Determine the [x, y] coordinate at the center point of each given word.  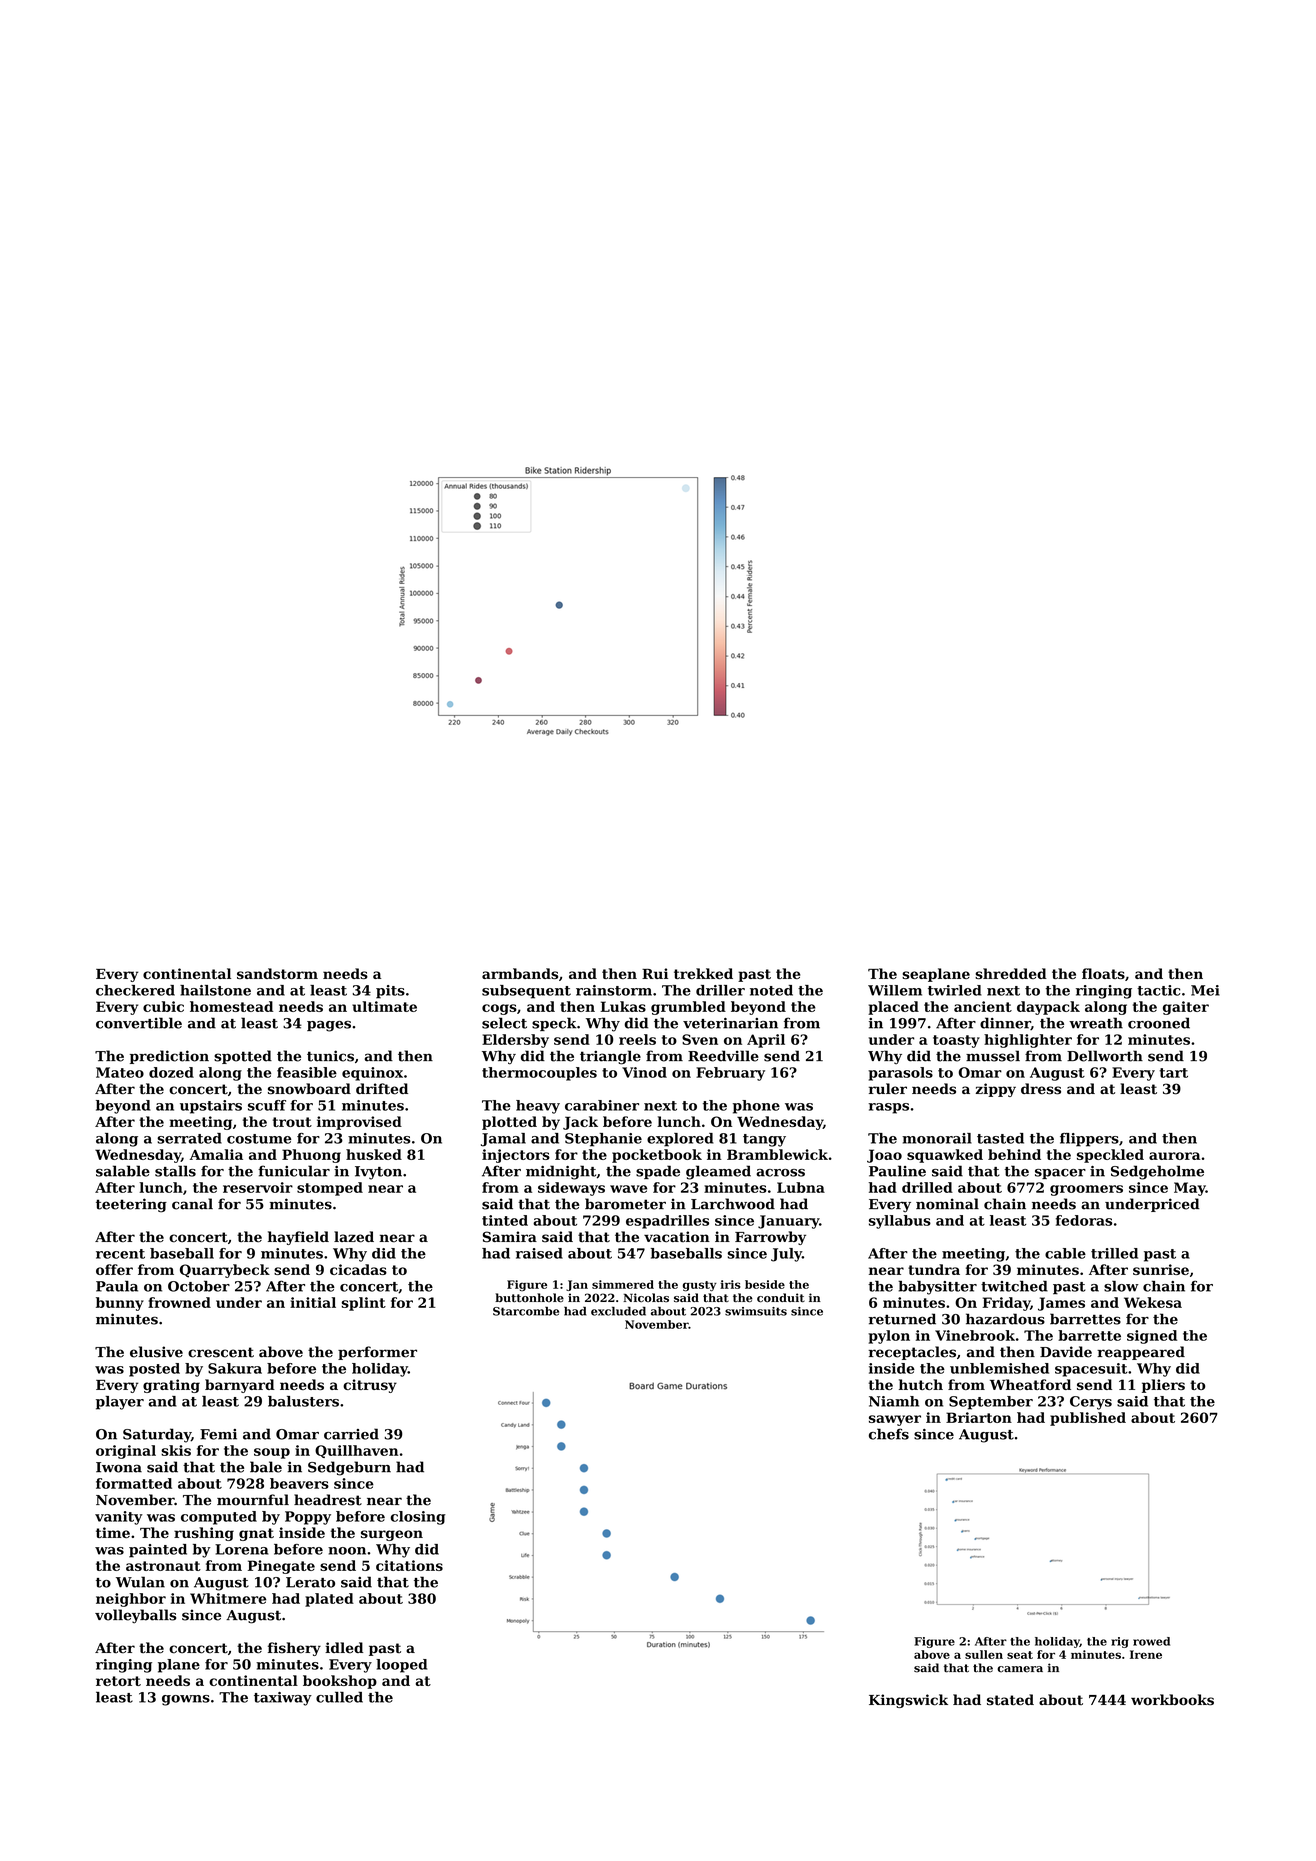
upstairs [211, 1107]
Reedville [723, 1056]
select [504, 1023]
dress [1041, 1089]
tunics [330, 1056]
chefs [889, 1434]
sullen [984, 1654]
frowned [179, 1302]
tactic [1158, 990]
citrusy [370, 1386]
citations [409, 1565]
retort [118, 1681]
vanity [119, 1518]
